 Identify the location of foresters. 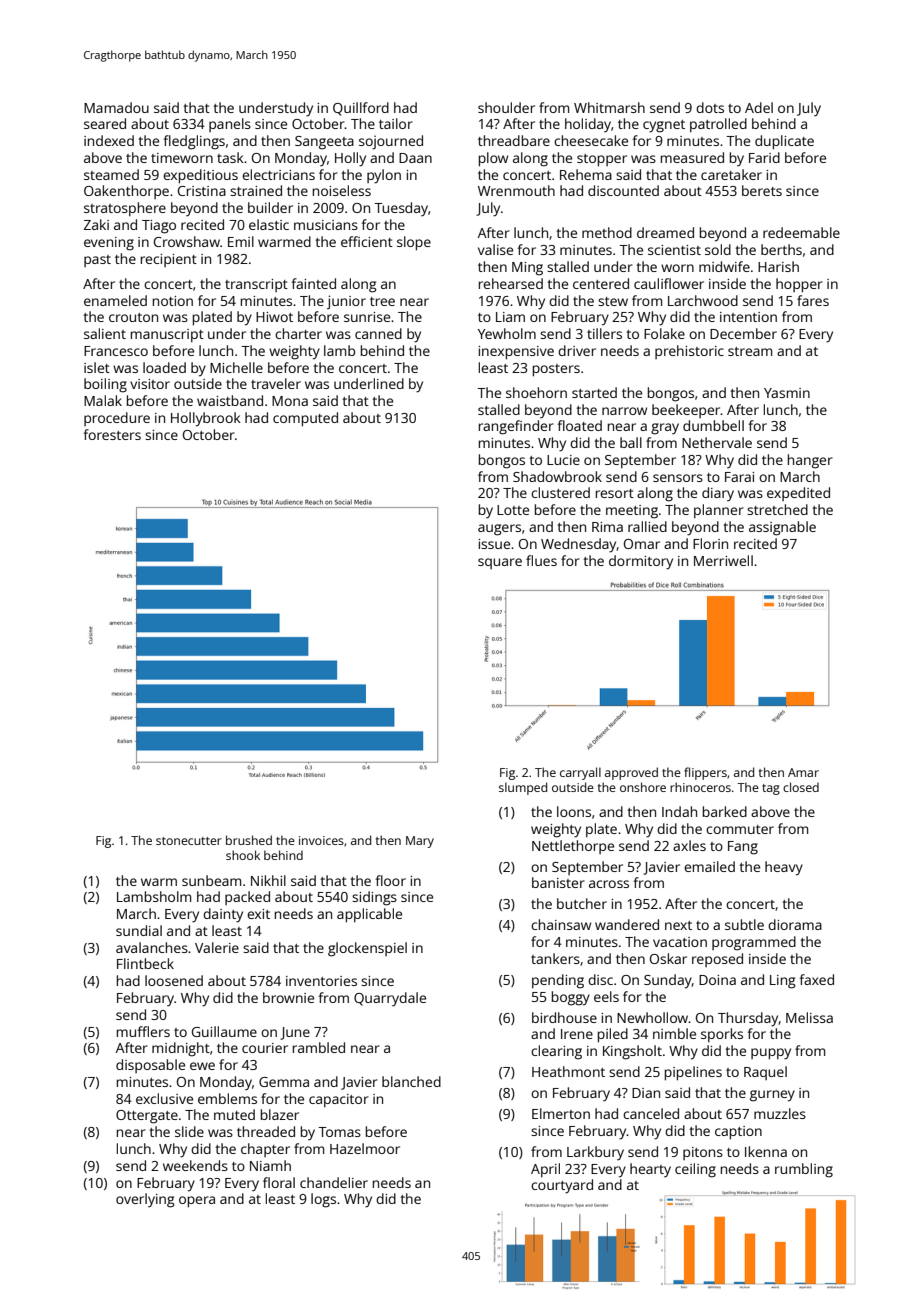
(112, 434).
